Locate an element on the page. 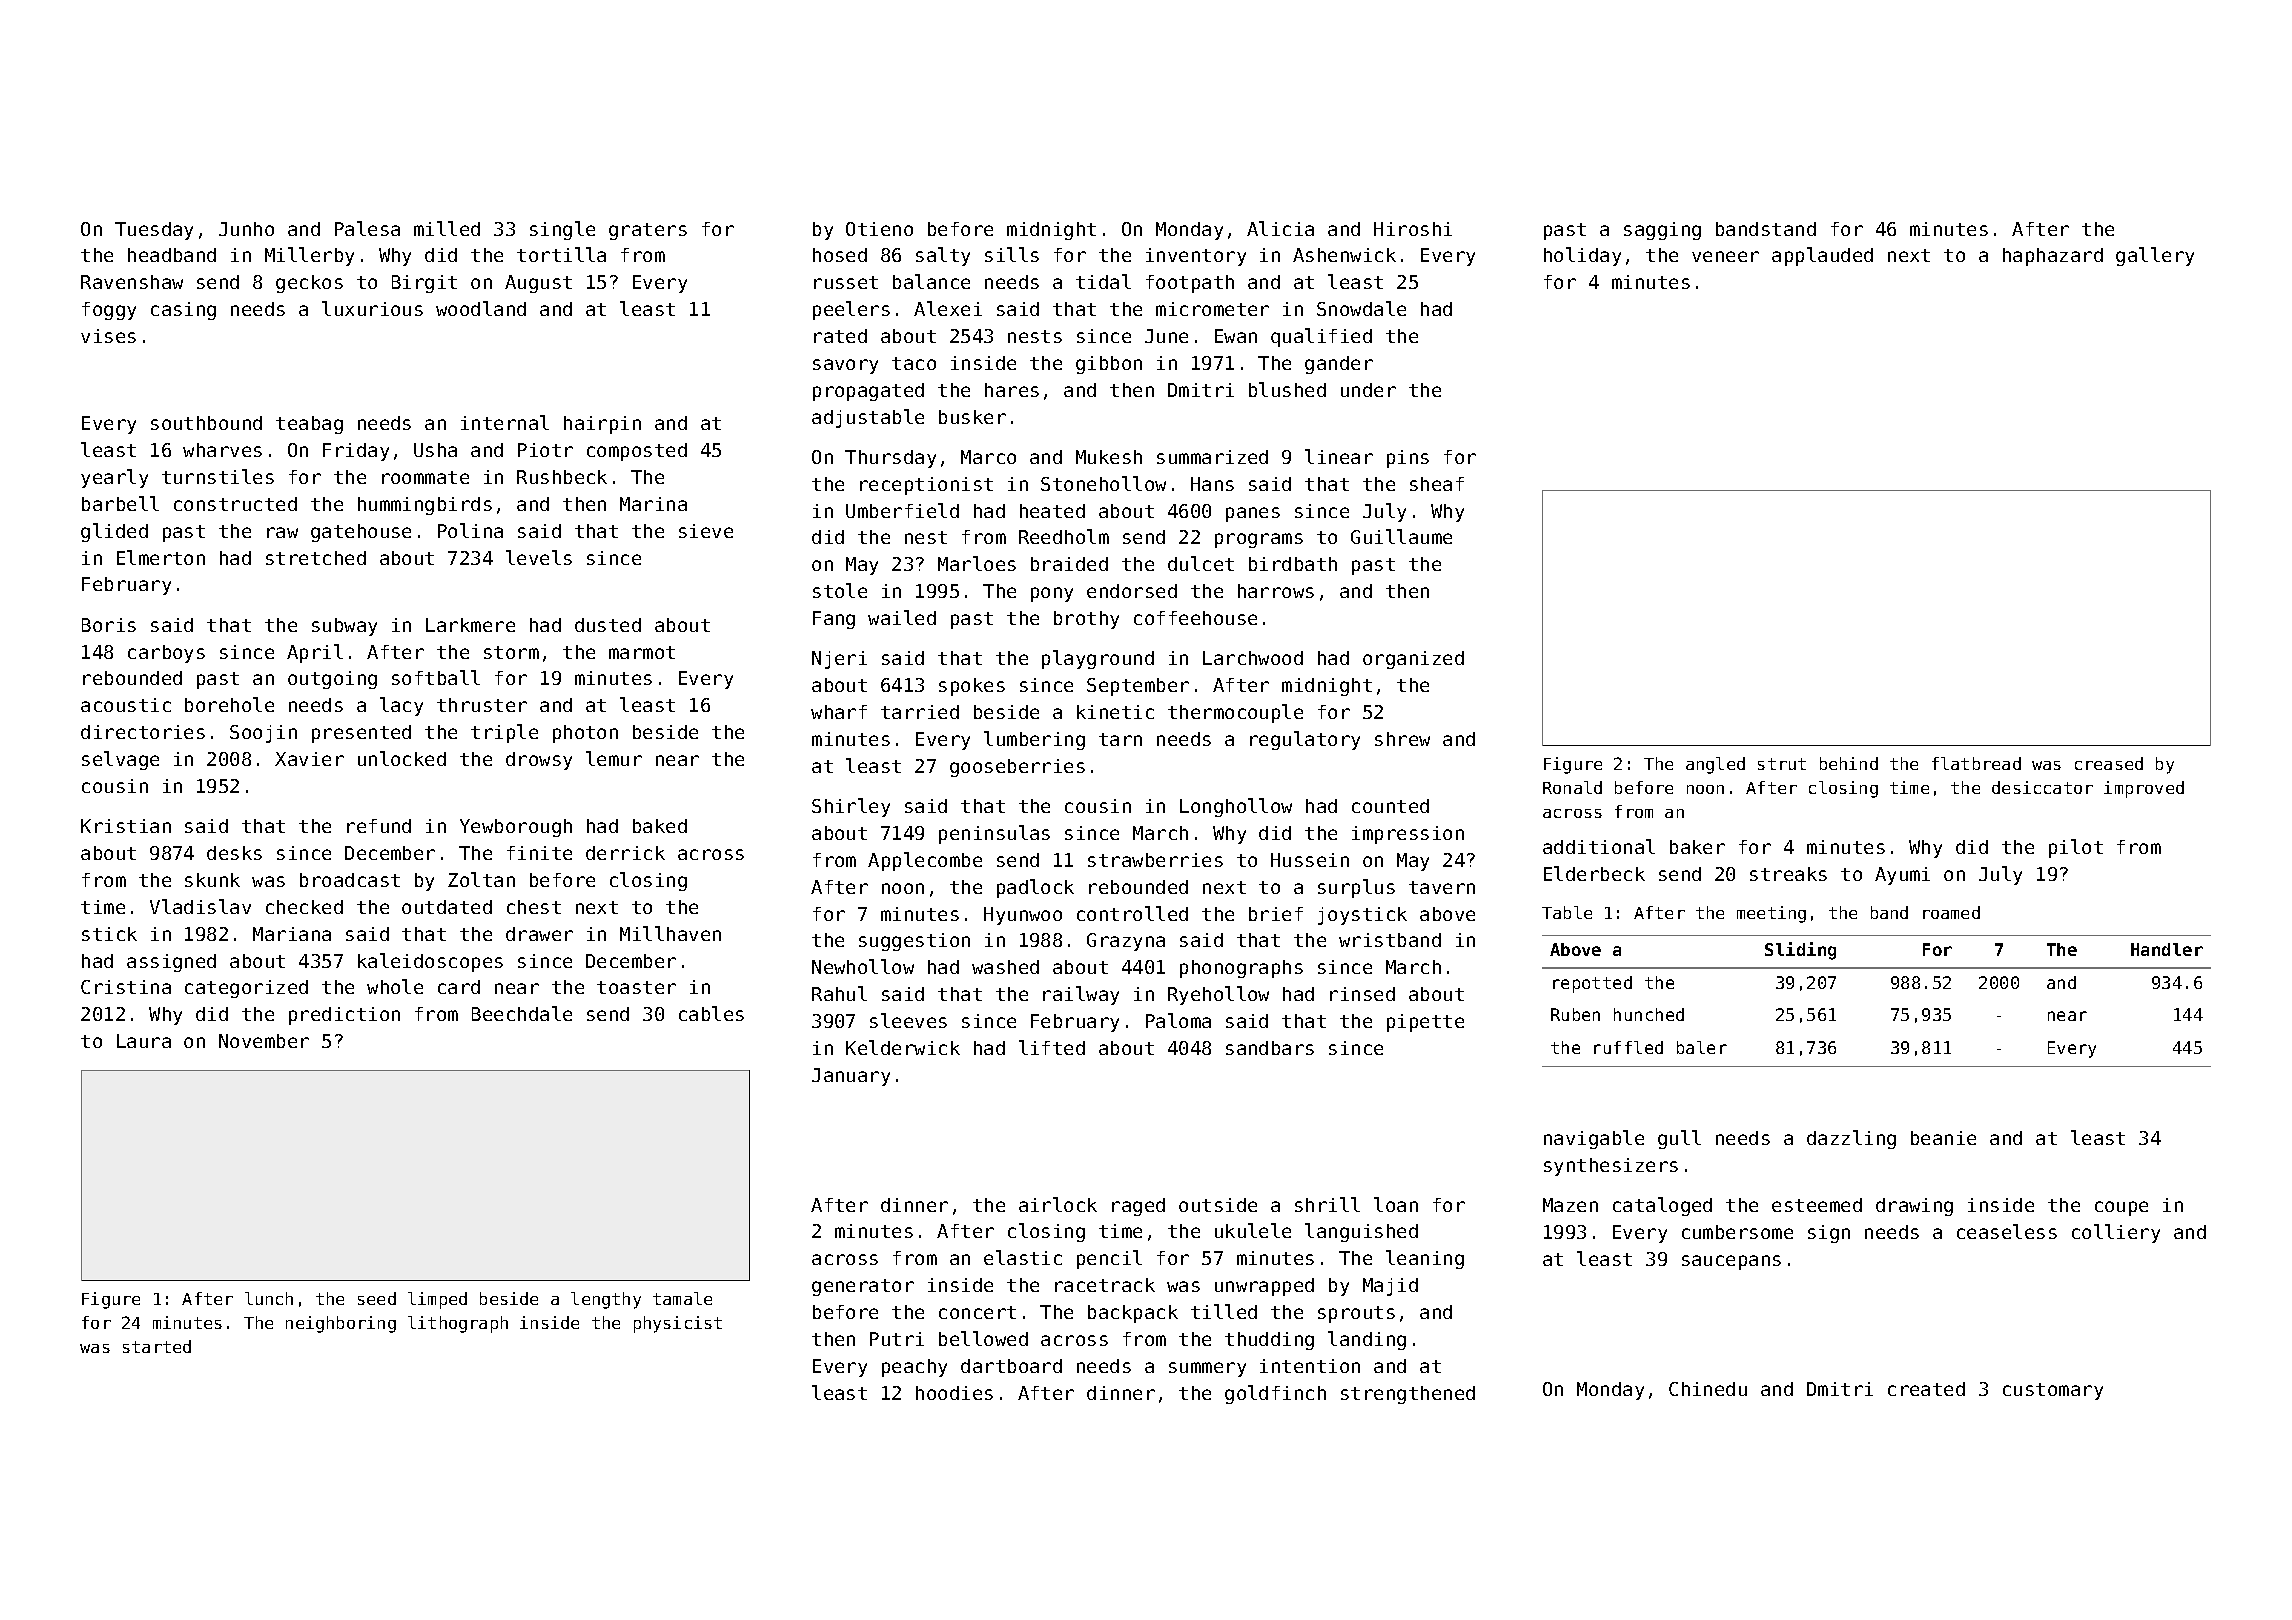  Kristian is located at coordinates (126, 826).
